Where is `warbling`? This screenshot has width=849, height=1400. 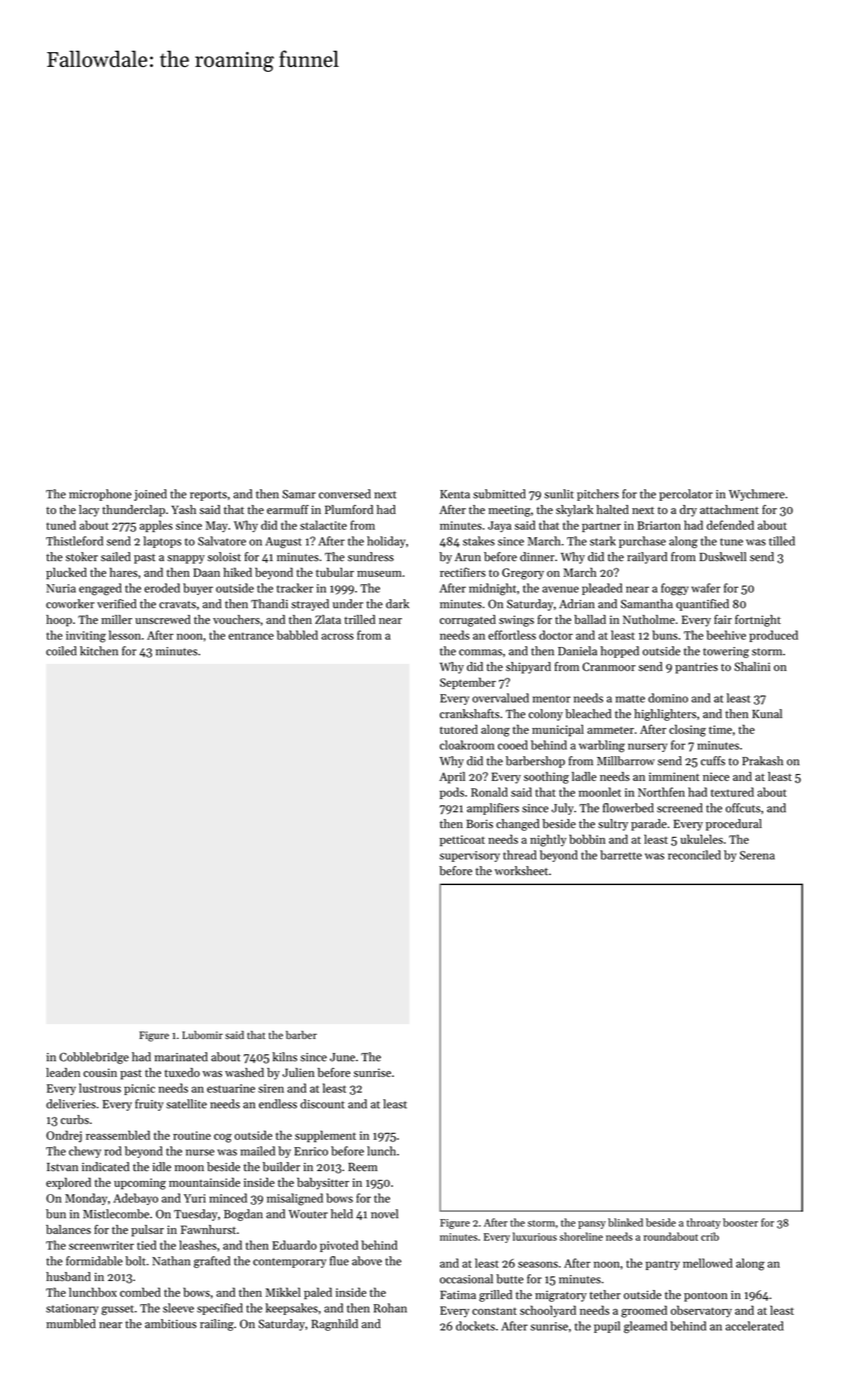 warbling is located at coordinates (602, 746).
